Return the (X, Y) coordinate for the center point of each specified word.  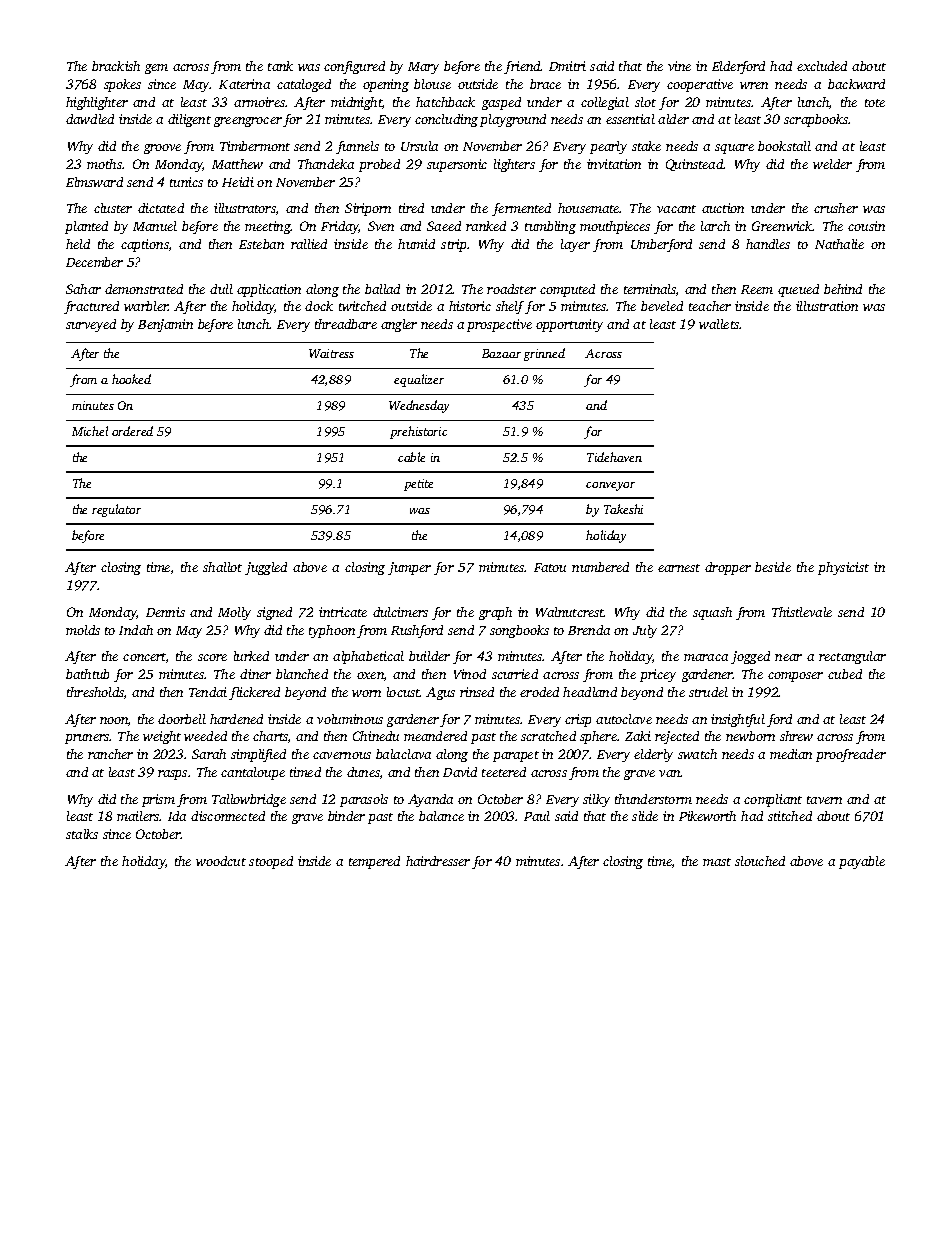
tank (280, 66)
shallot (222, 567)
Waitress (331, 353)
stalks (82, 834)
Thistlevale (802, 612)
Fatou (550, 567)
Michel (90, 431)
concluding (446, 120)
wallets (719, 324)
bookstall (784, 146)
